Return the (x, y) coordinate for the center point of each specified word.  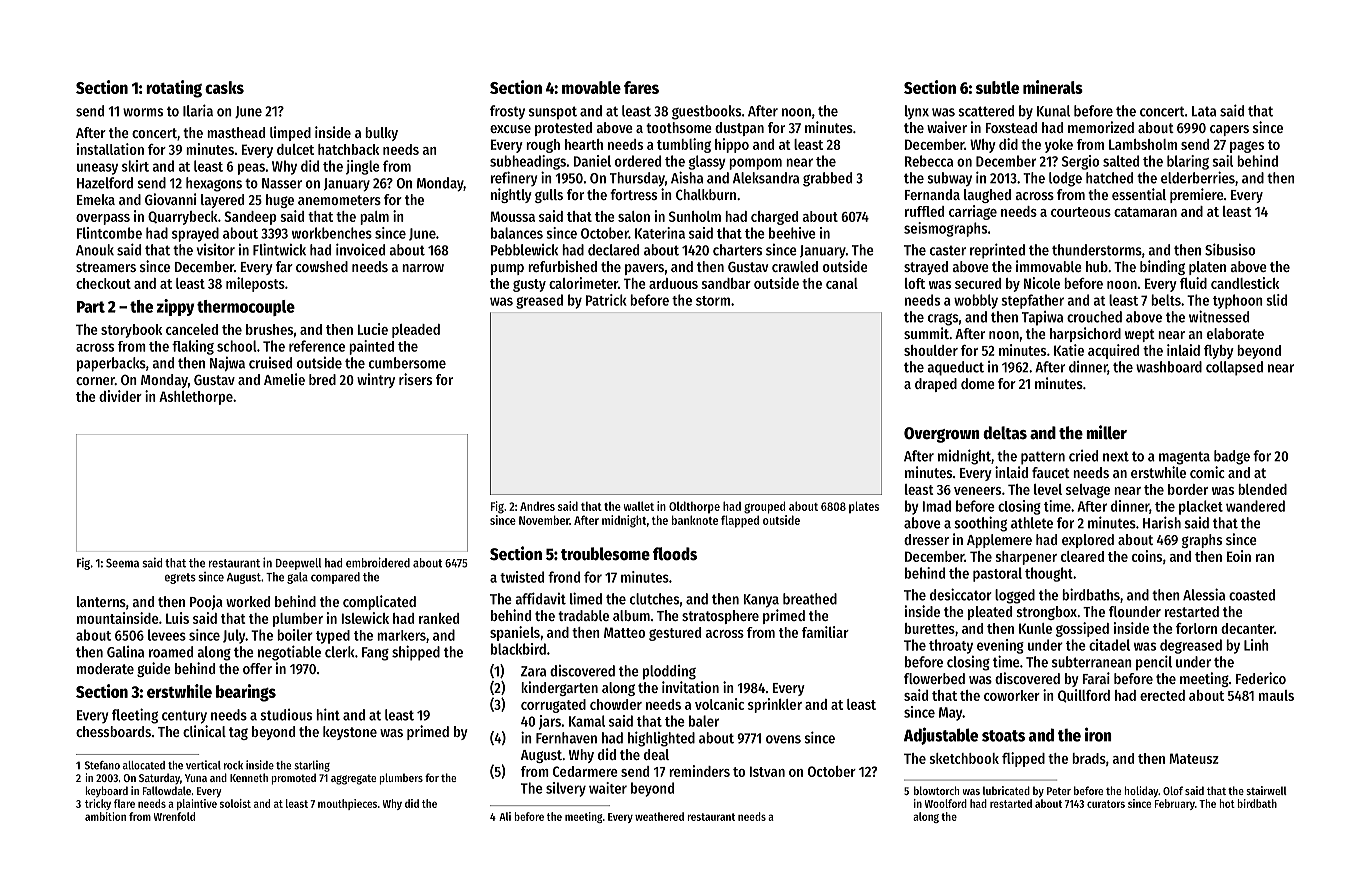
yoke (1059, 146)
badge (1232, 457)
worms (143, 112)
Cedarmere (585, 771)
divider (120, 396)
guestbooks (706, 112)
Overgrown (942, 435)
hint (328, 714)
